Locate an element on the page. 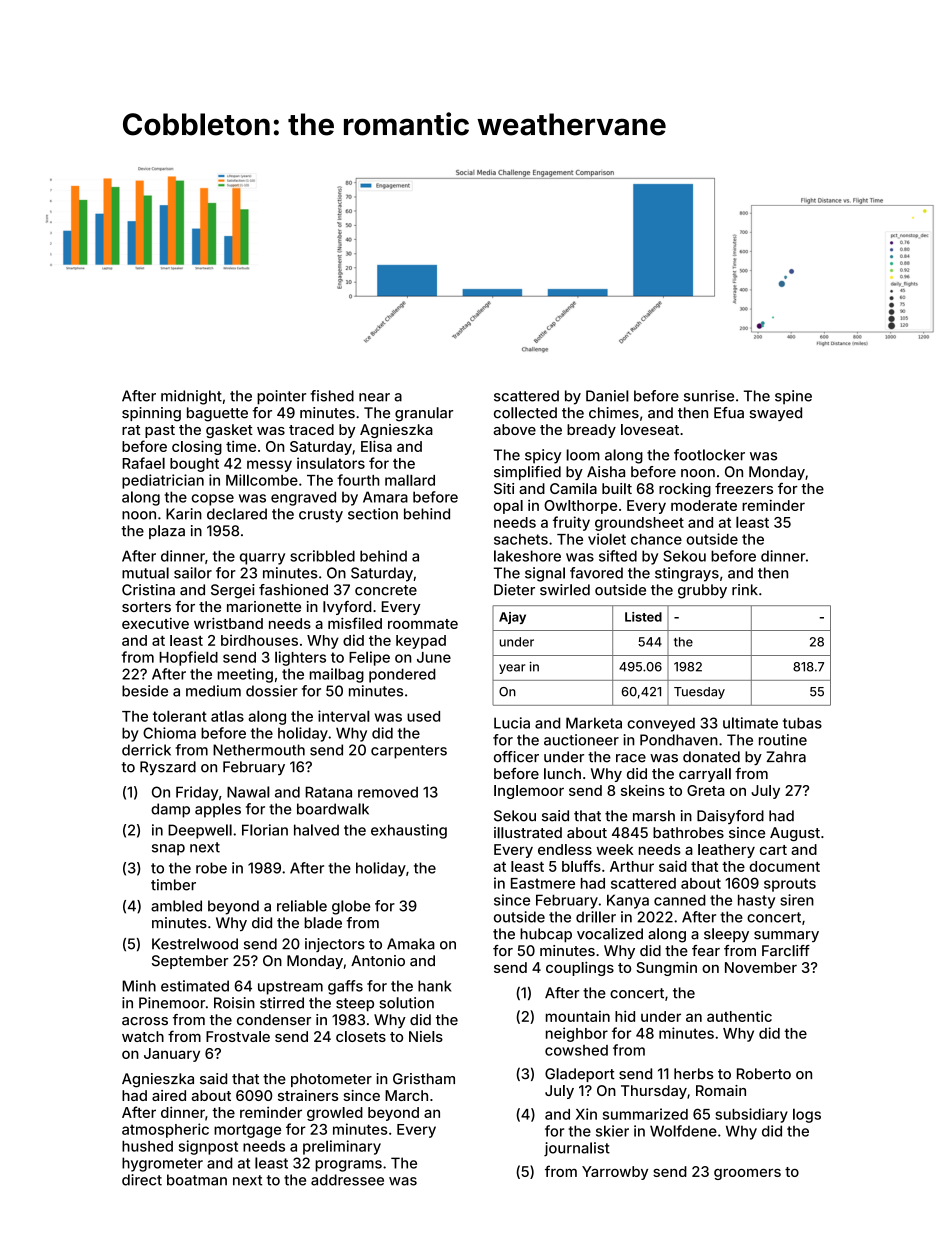 This page has width=952, height=1233. Listed is located at coordinates (643, 617).
